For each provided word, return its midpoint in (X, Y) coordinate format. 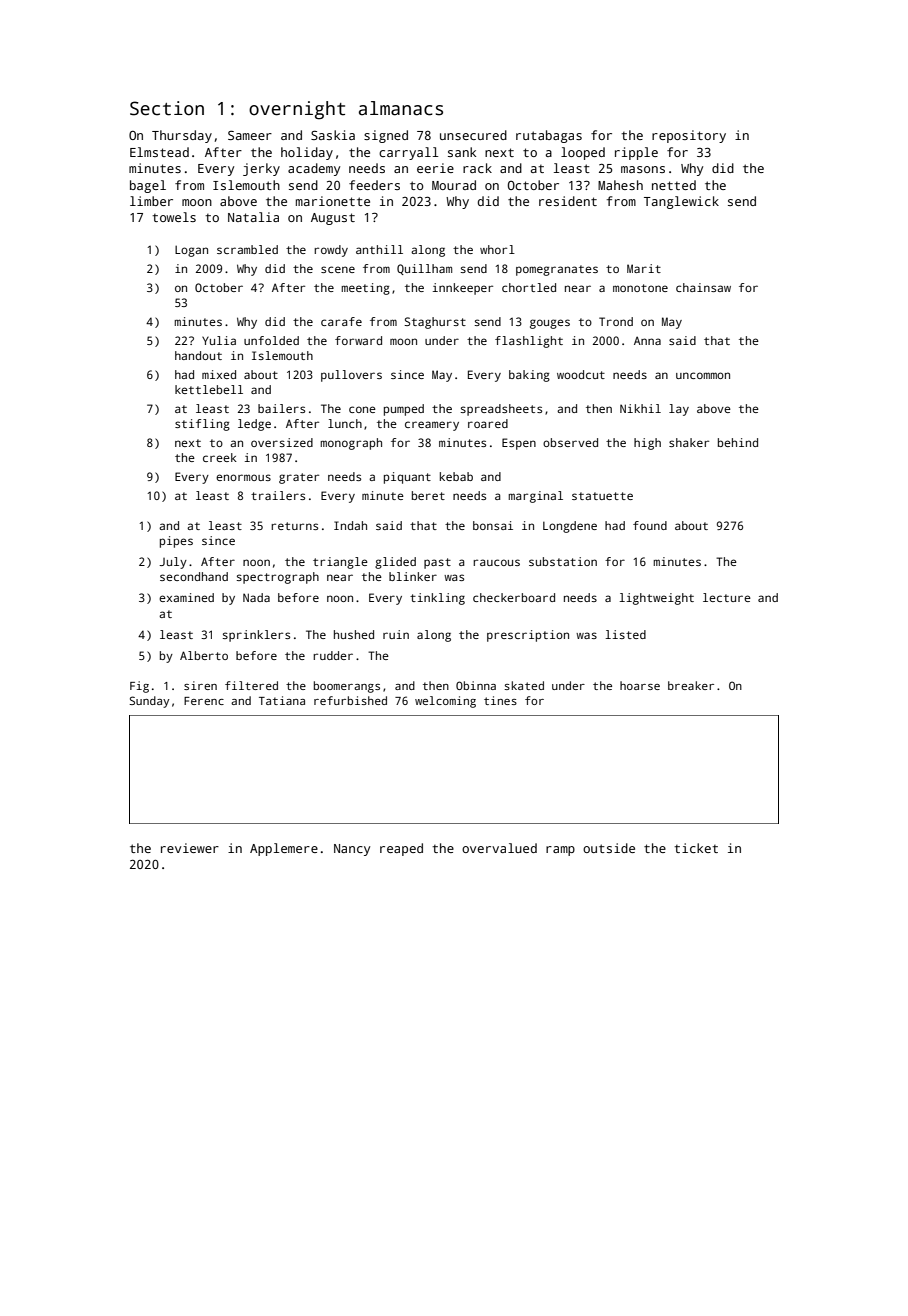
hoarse (640, 685)
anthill (379, 249)
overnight (297, 110)
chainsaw (703, 287)
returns (294, 526)
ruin (396, 634)
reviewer (190, 848)
